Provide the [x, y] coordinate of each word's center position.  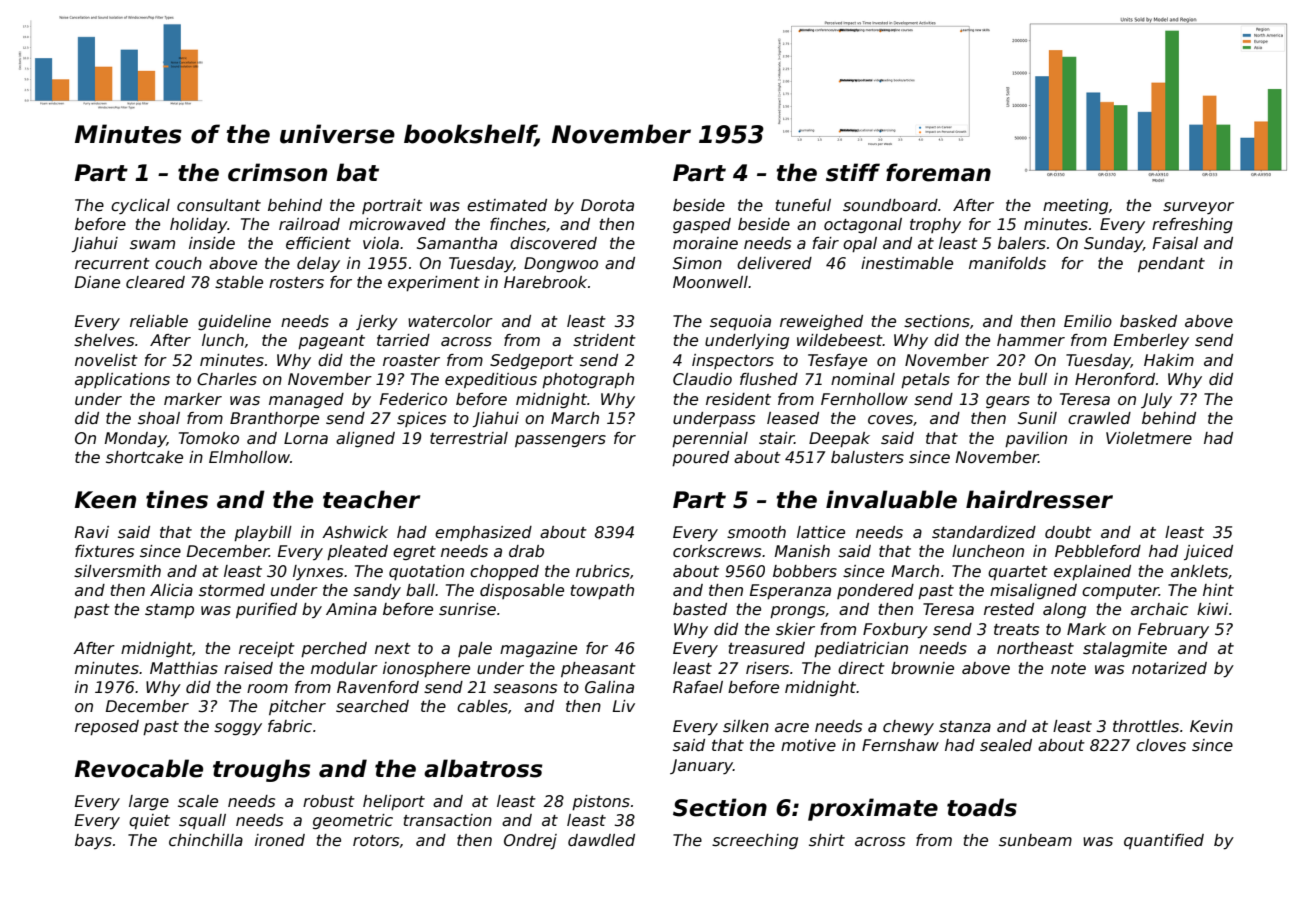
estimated [507, 205]
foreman [938, 172]
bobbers [805, 571]
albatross [483, 768]
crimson [277, 172]
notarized [1169, 668]
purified [266, 610]
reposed [107, 727]
